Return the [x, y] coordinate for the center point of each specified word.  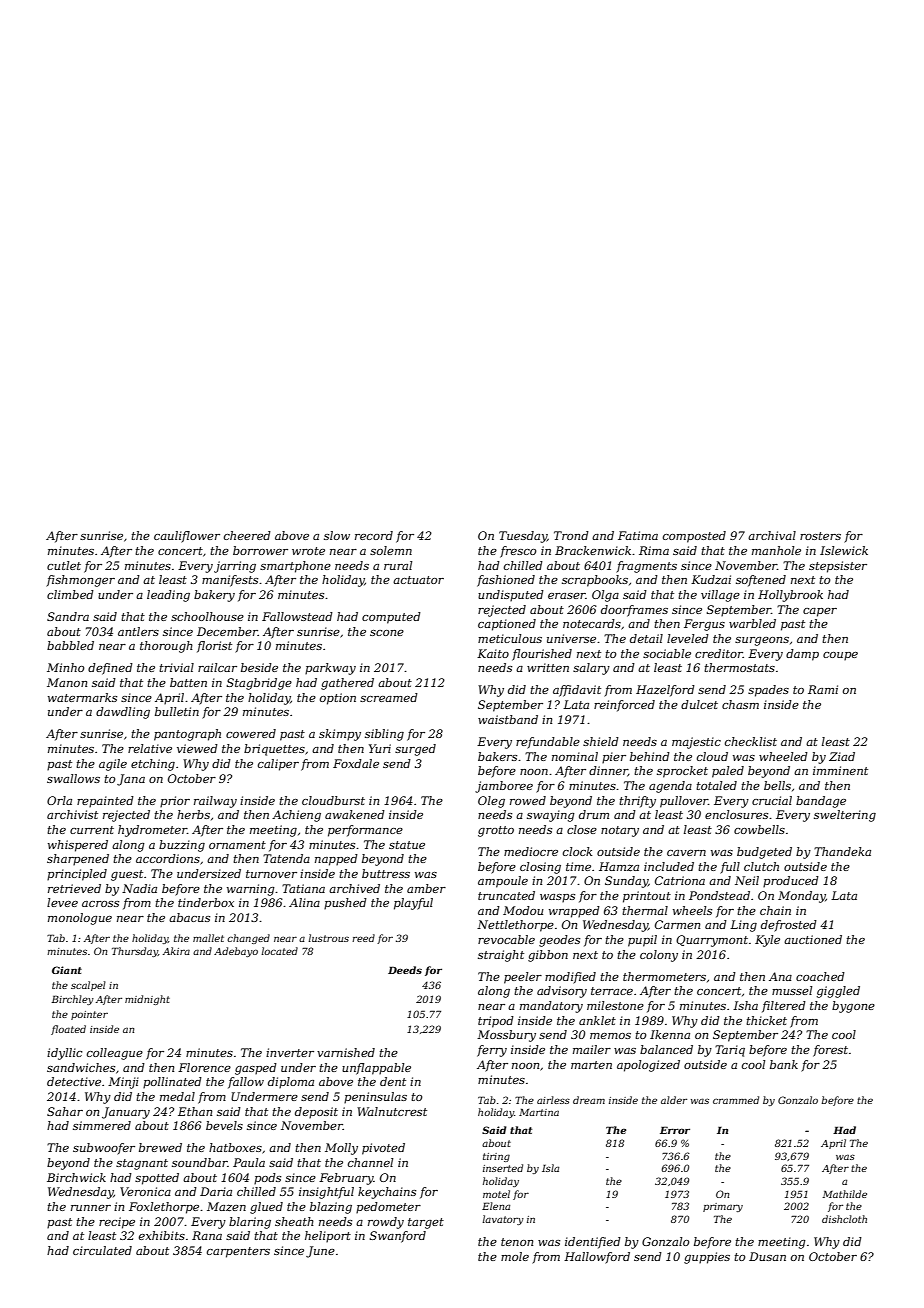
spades [768, 691]
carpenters [238, 1252]
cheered [247, 535]
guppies [707, 1258]
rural [398, 565]
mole [515, 1256]
